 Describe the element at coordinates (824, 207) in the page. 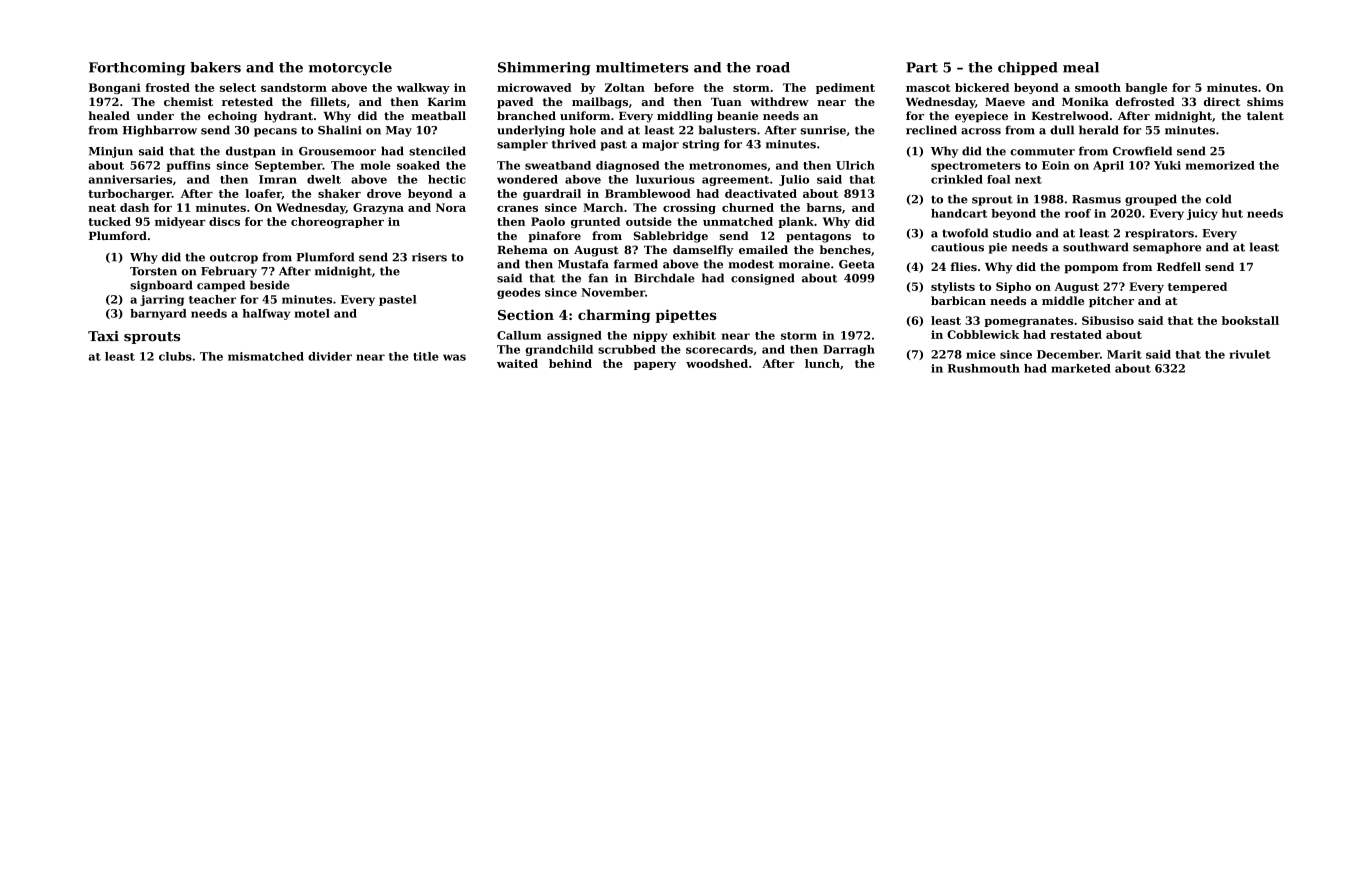

I see `barns` at that location.
